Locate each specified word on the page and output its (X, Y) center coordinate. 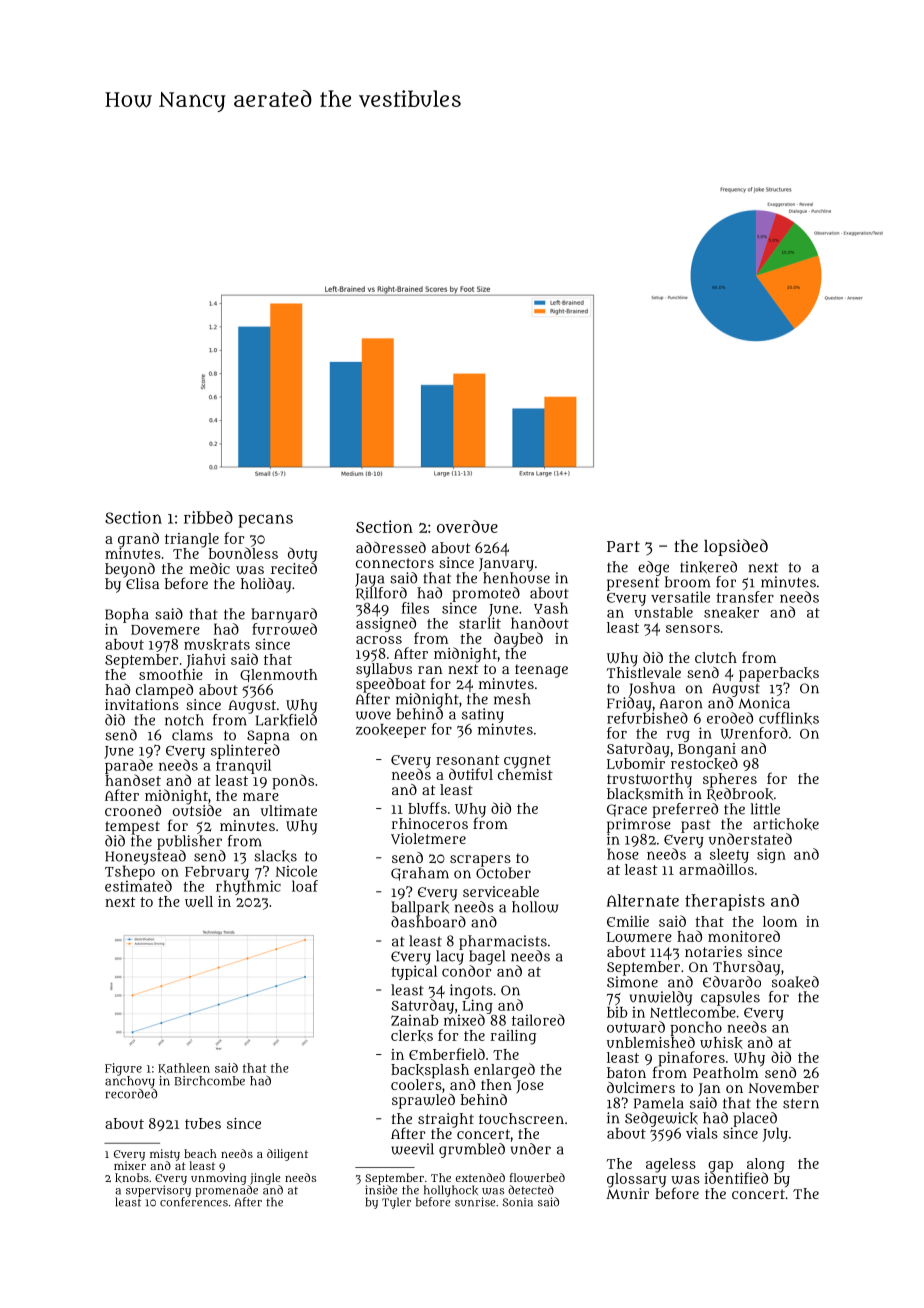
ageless (671, 1165)
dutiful (471, 774)
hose (623, 854)
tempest (132, 828)
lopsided (736, 547)
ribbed (208, 517)
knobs (132, 1178)
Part (623, 546)
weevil (412, 1149)
